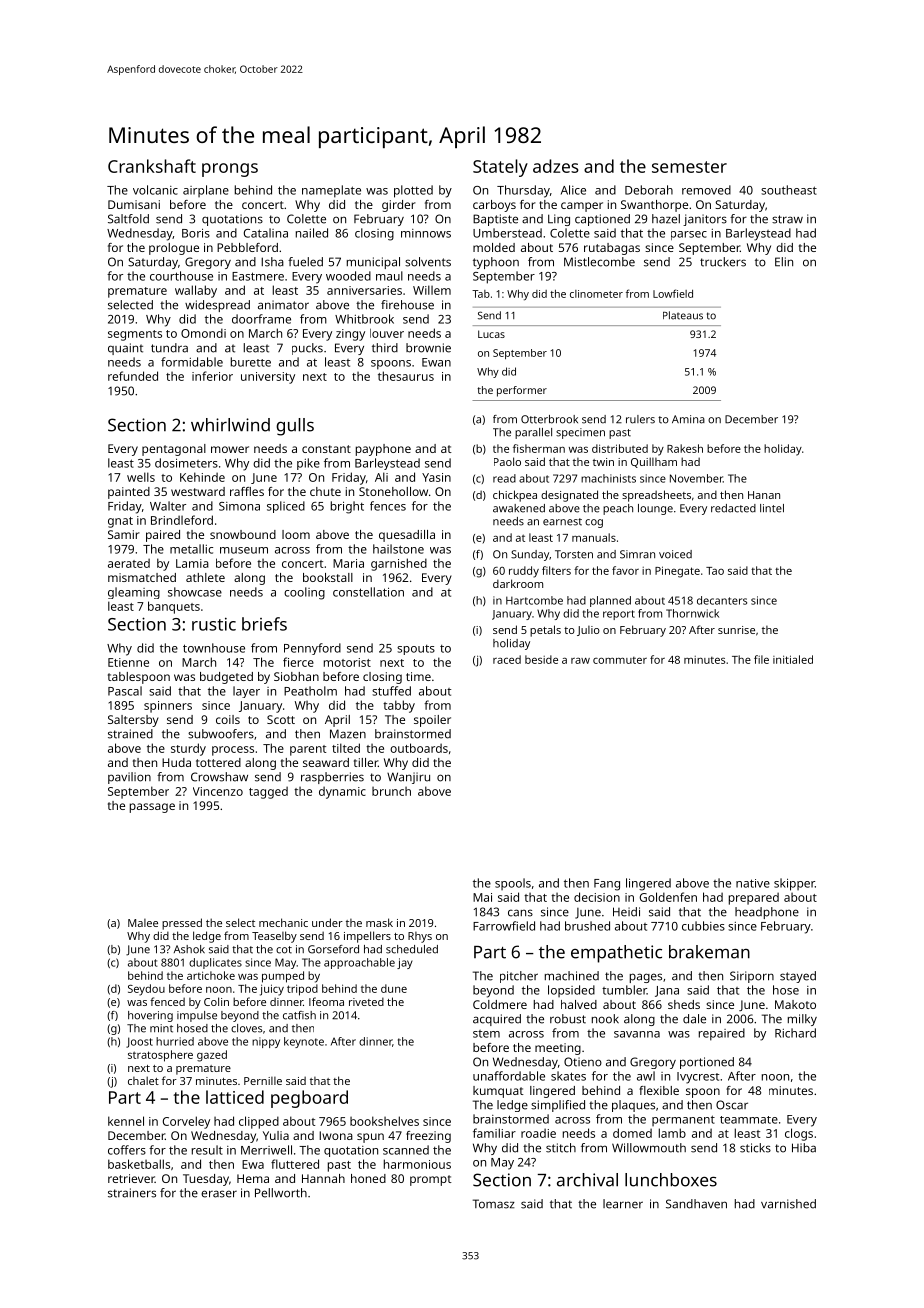 This screenshot has height=1308, width=924. Describe the element at coordinates (507, 233) in the screenshot. I see `Umberstead` at that location.
